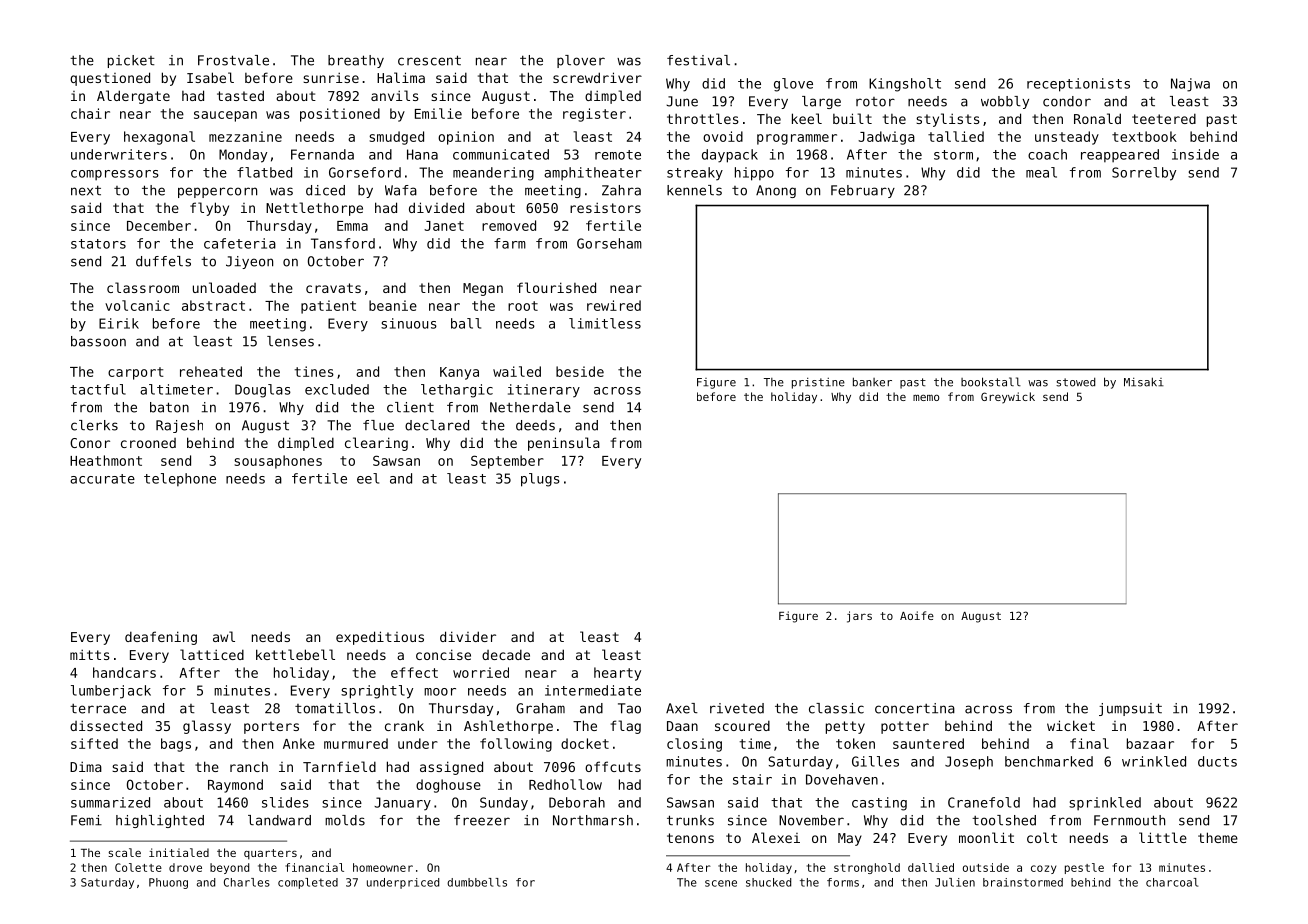 This screenshot has height=924, width=1308. Describe the element at coordinates (793, 85) in the screenshot. I see `glove` at that location.
